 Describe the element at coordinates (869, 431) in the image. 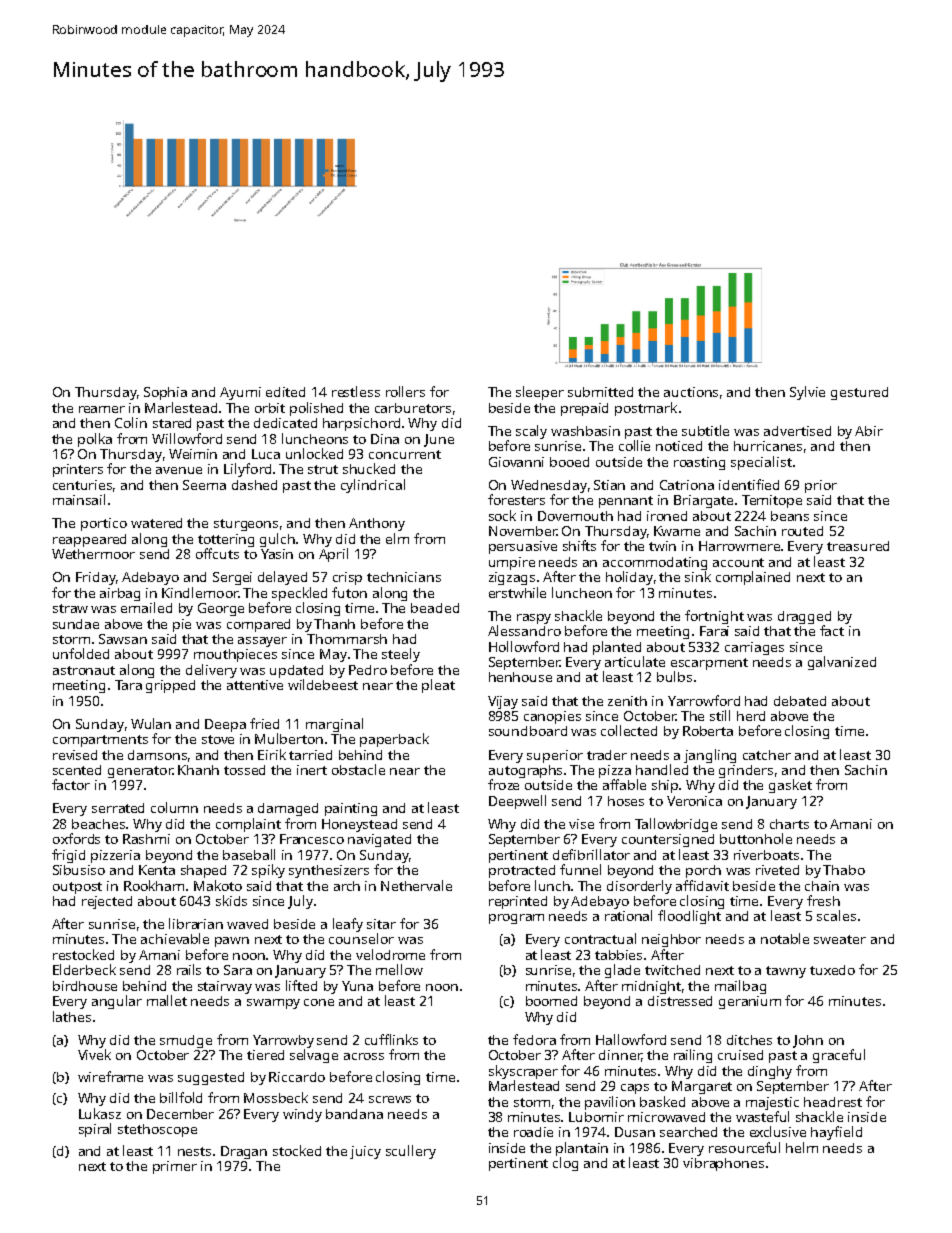

I see `Abir` at that location.
